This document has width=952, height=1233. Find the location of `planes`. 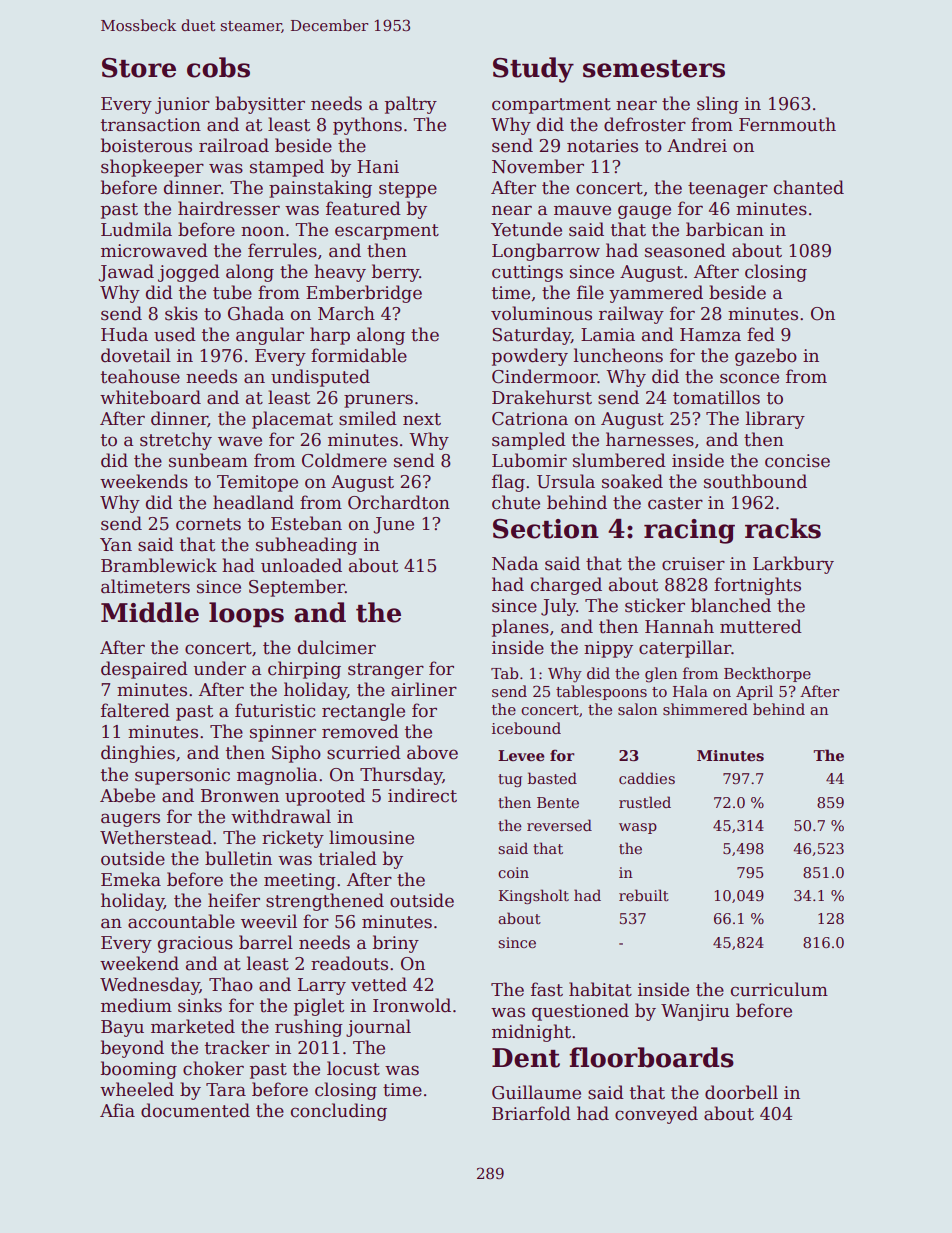

planes is located at coordinates (520, 628).
